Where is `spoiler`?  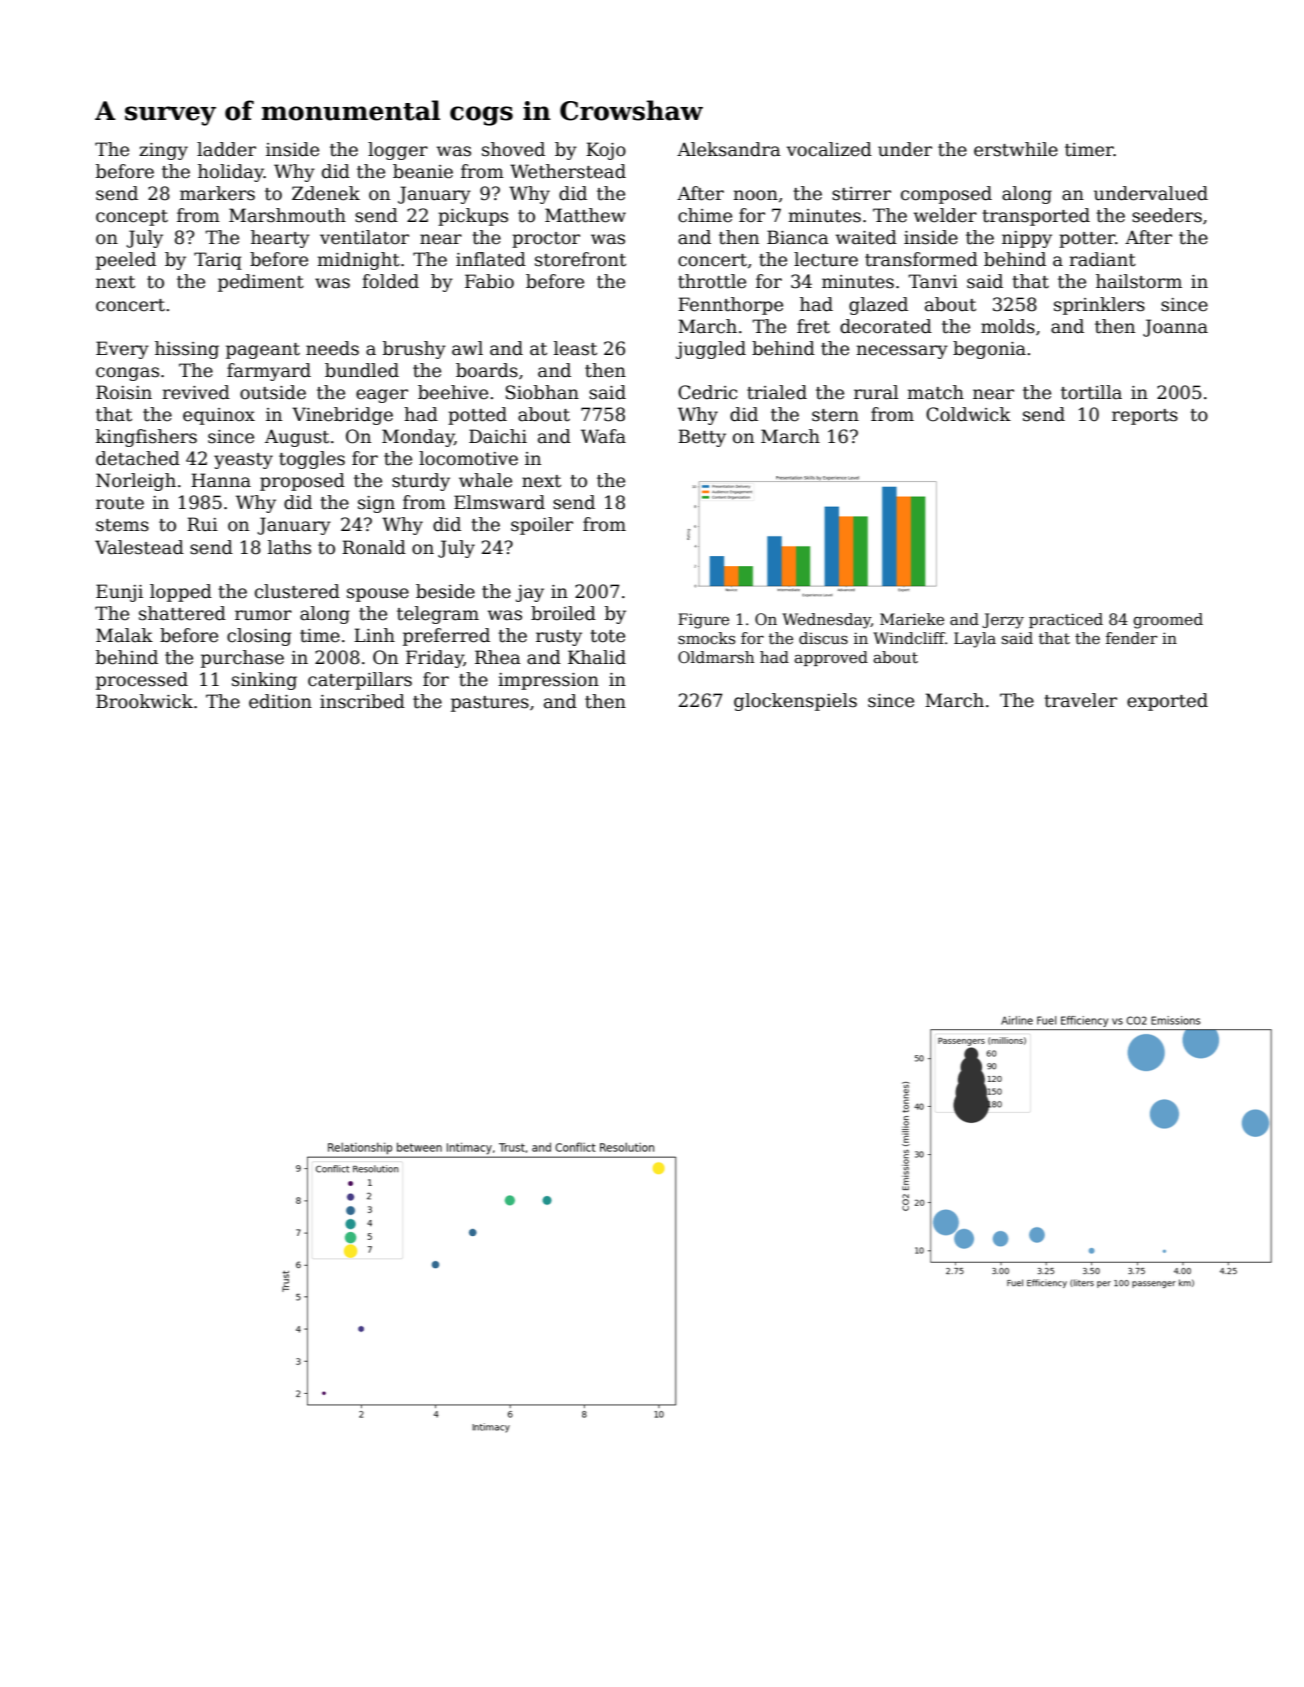
spoiler is located at coordinates (542, 526).
